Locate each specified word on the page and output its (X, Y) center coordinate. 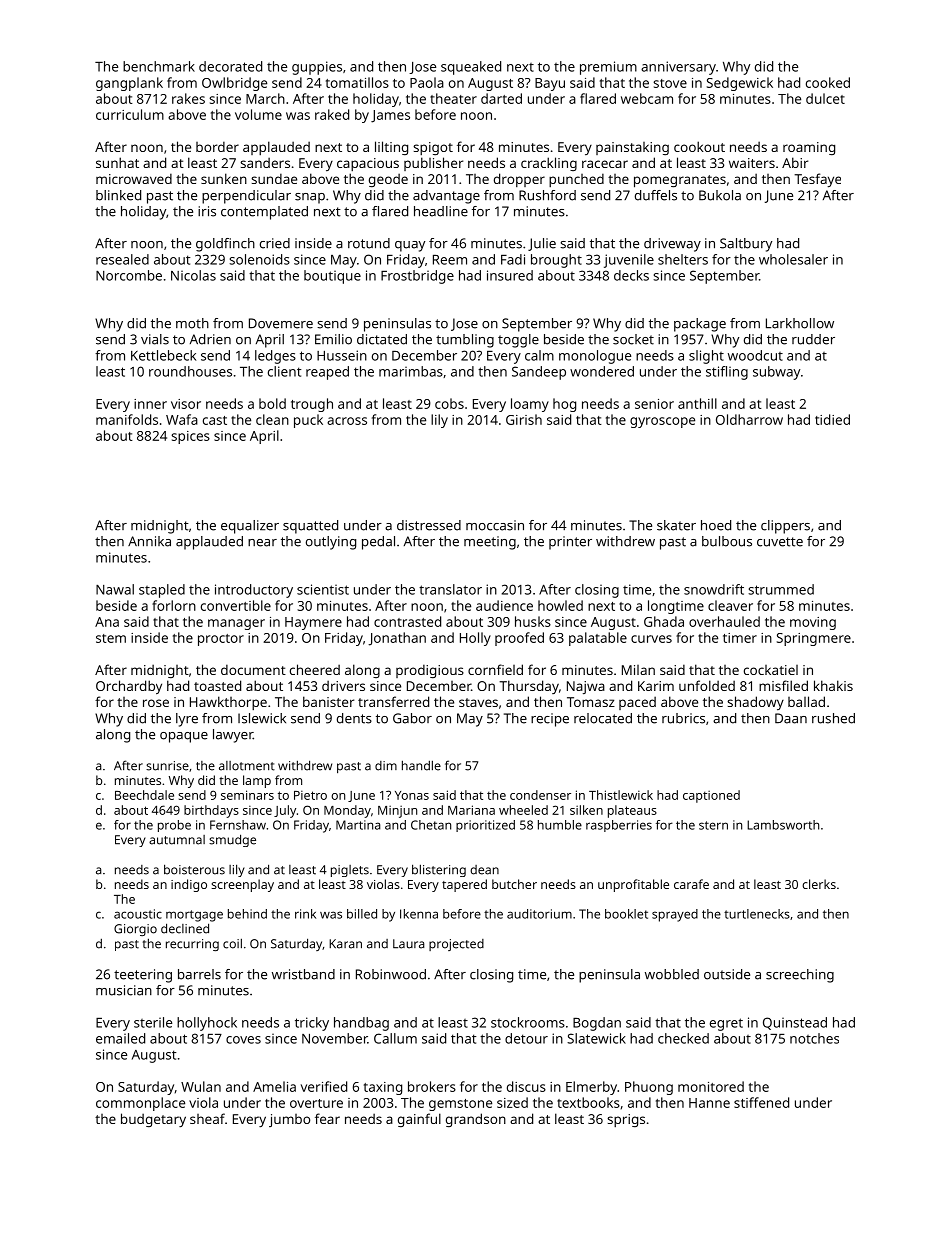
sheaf (207, 1118)
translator (450, 589)
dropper (519, 180)
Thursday (529, 687)
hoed (716, 525)
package (700, 325)
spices (190, 437)
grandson (476, 1120)
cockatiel (771, 670)
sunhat (117, 162)
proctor (221, 640)
